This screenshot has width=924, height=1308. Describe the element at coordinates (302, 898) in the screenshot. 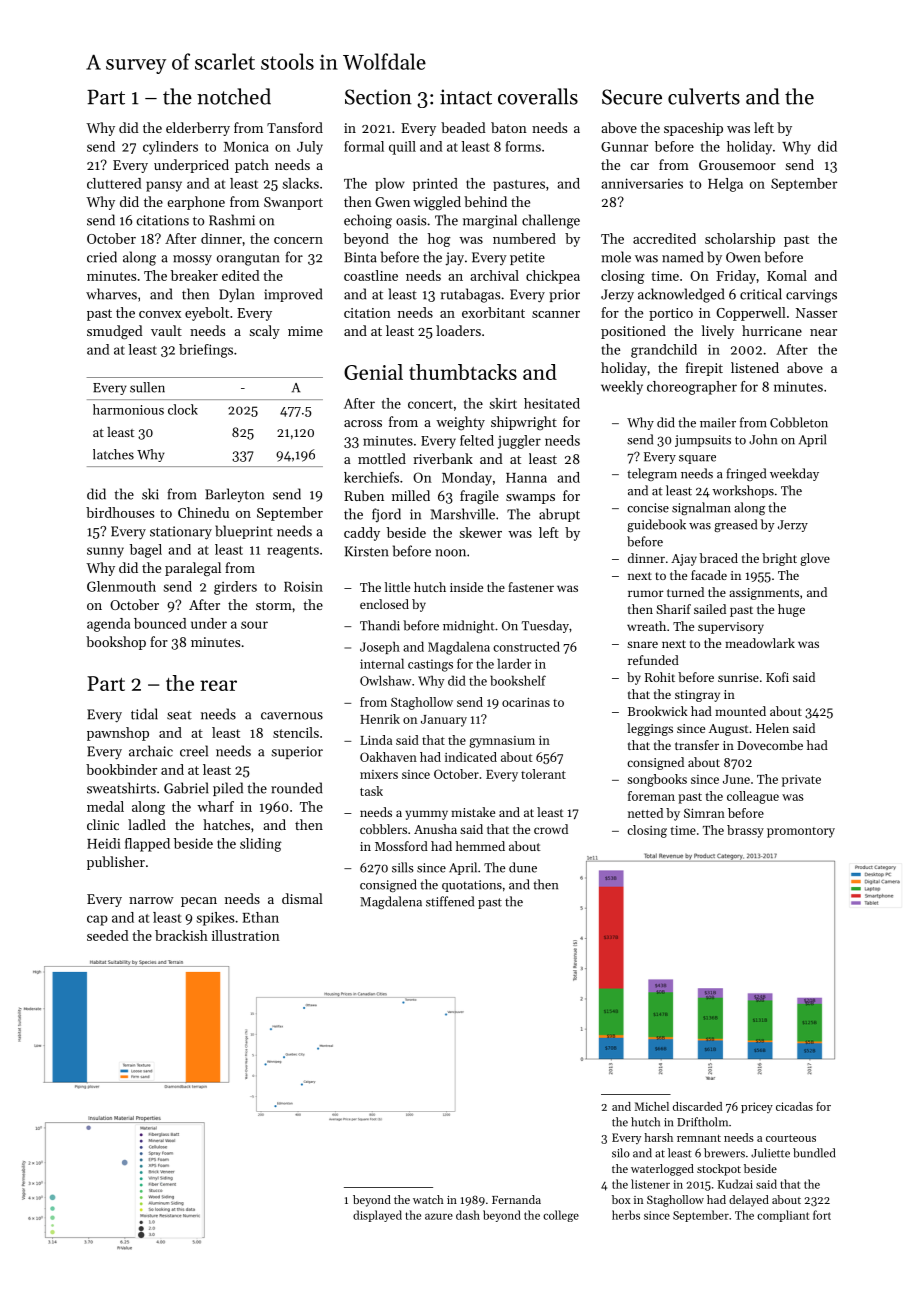

I see `dismal` at that location.
